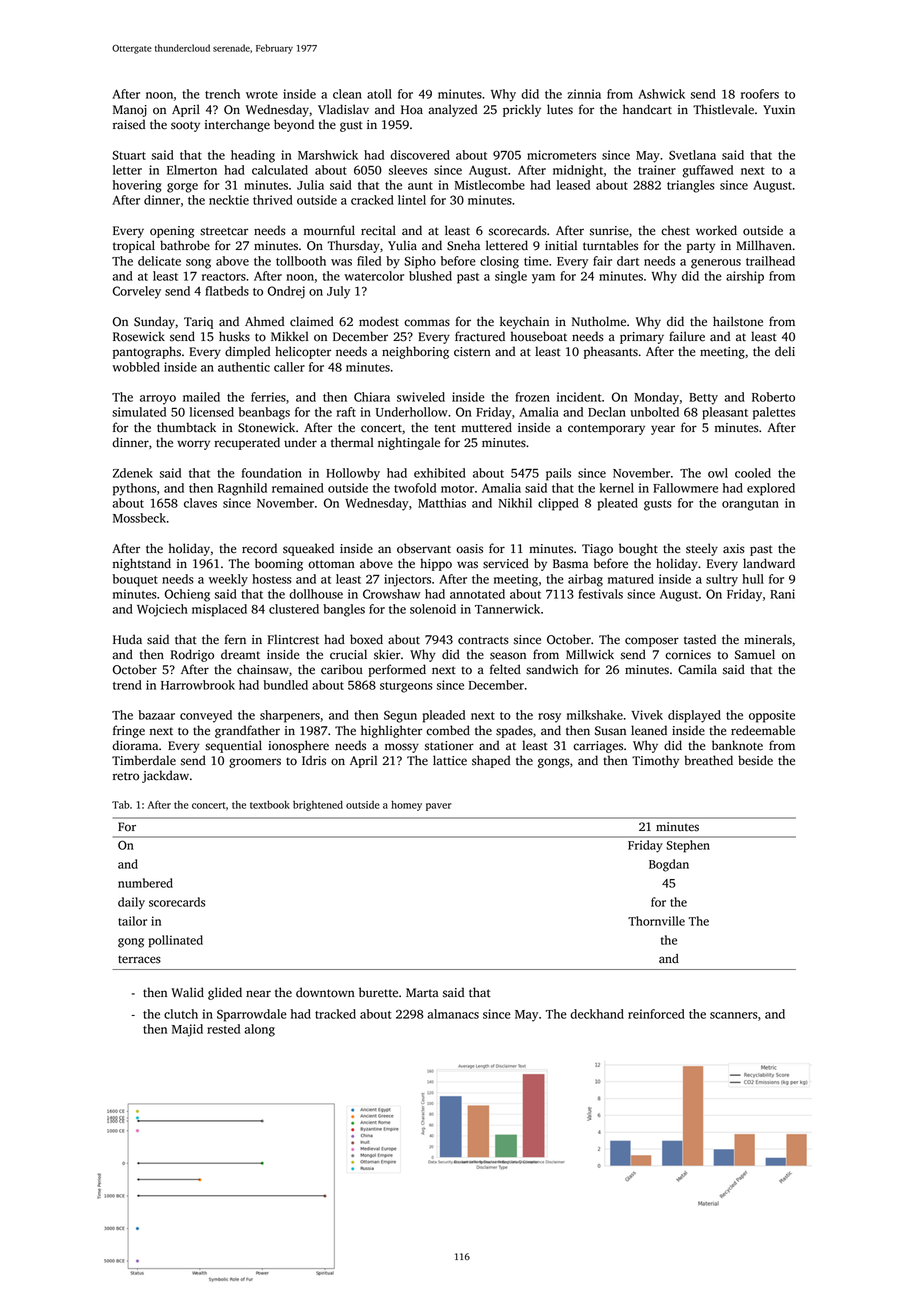  I want to click on Betty, so click(703, 399).
